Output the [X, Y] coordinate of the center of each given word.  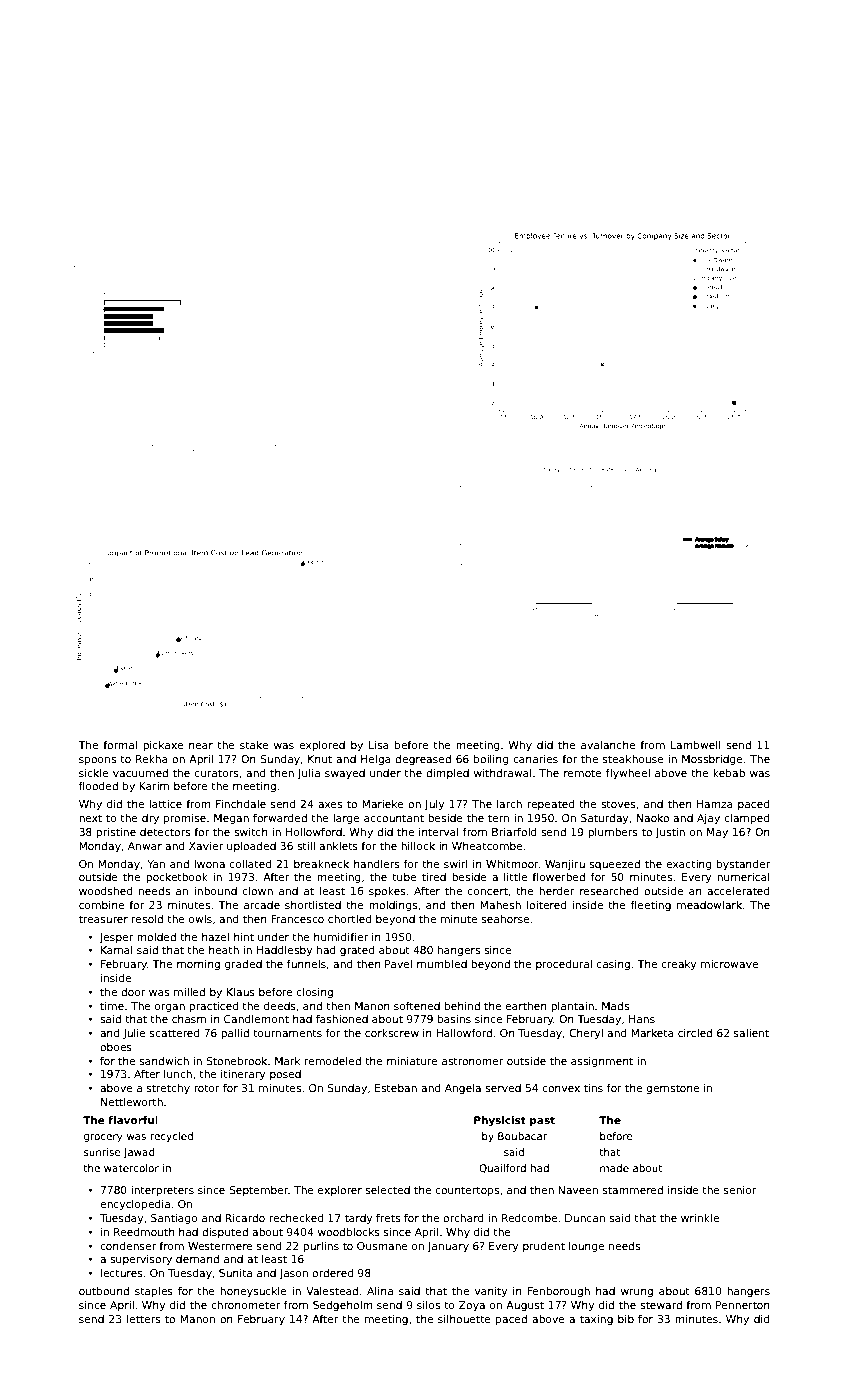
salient [751, 1033]
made [614, 1168]
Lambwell [696, 745]
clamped [747, 819]
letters [144, 1319]
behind [462, 1006]
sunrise [102, 1152]
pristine [116, 833]
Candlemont [256, 1019]
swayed [345, 774]
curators [217, 773]
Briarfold [514, 832]
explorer [340, 1191]
